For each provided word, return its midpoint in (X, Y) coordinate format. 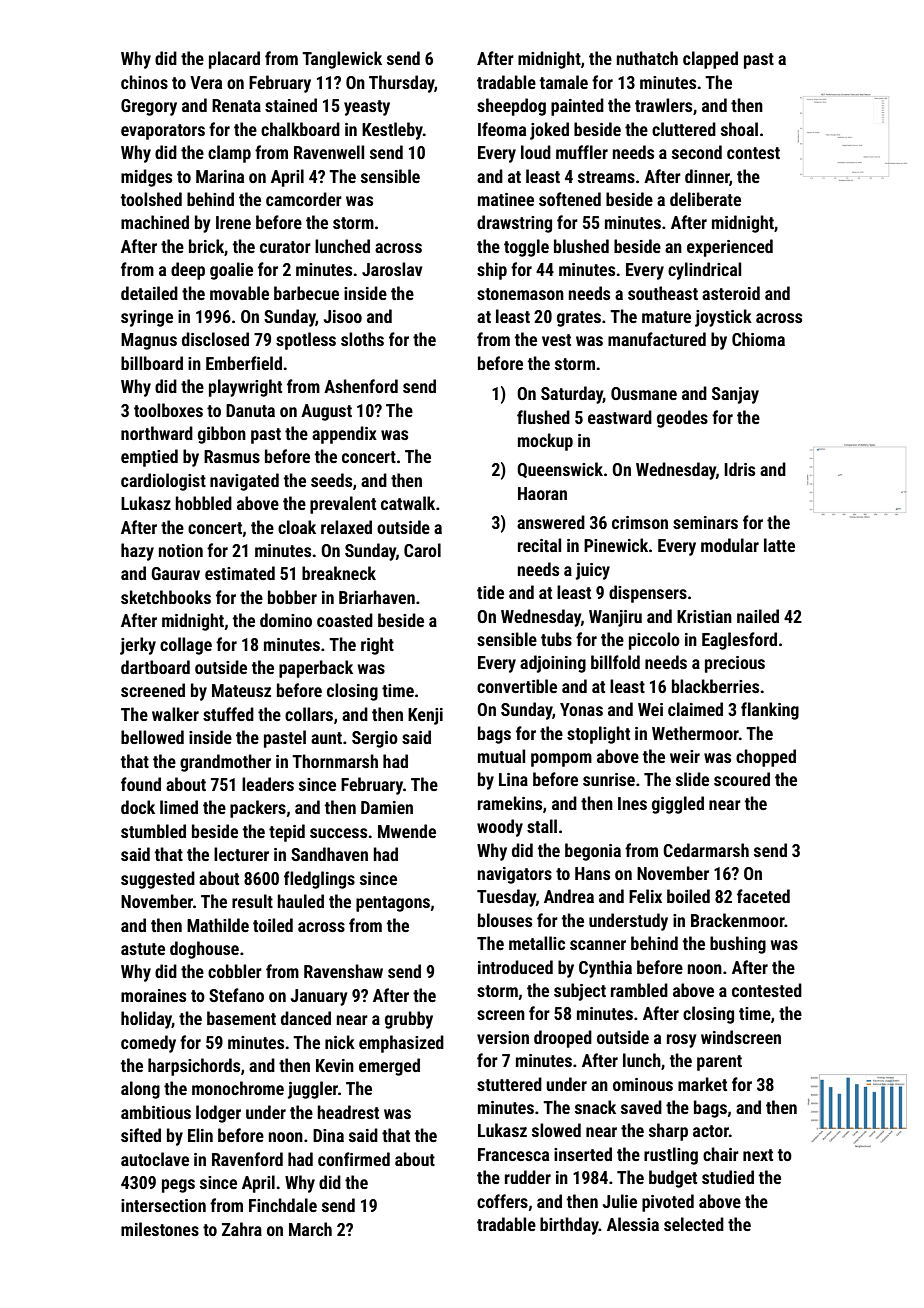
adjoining (553, 664)
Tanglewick (342, 60)
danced (306, 1018)
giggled (678, 805)
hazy (137, 552)
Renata (236, 105)
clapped (710, 60)
